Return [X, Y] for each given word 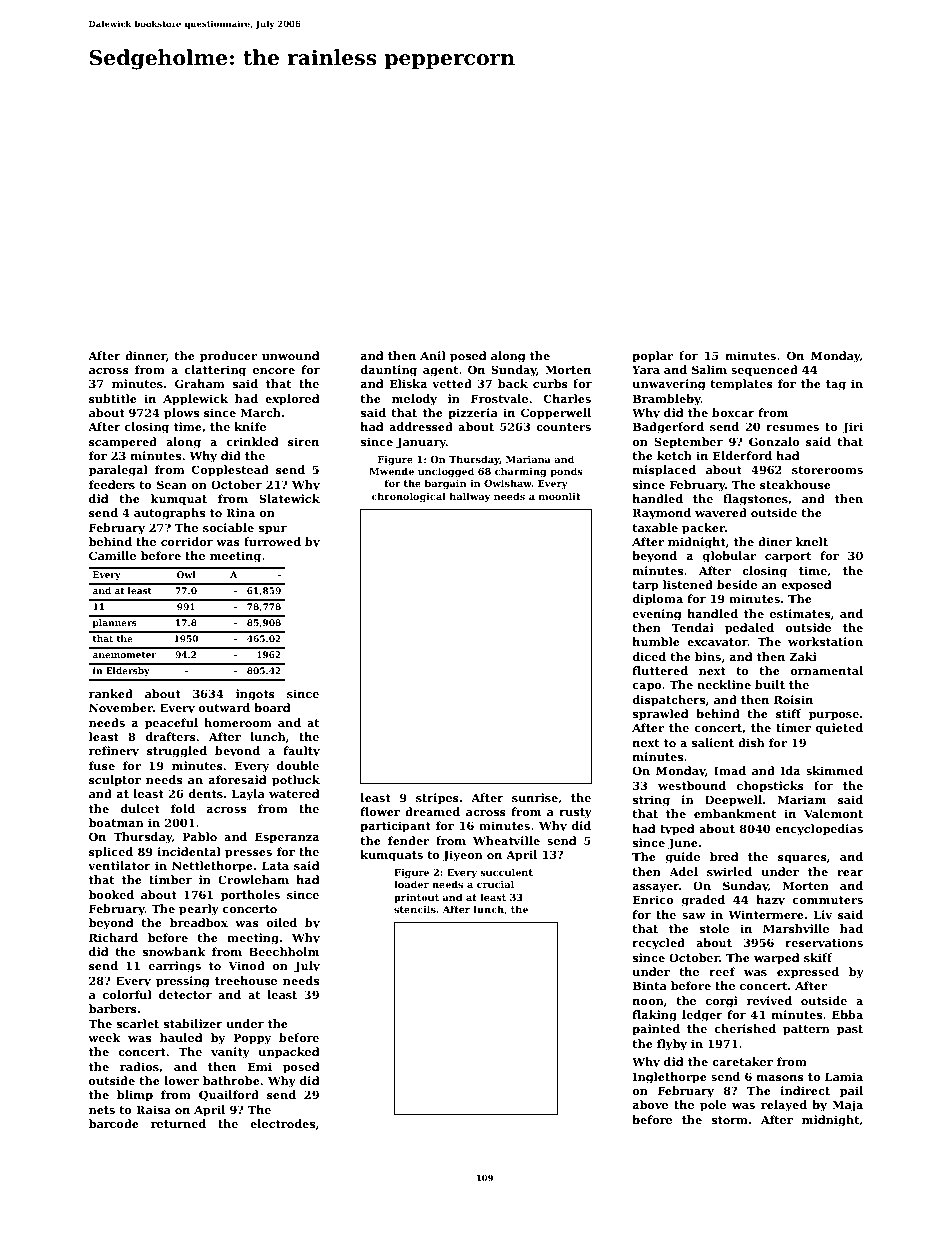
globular [729, 557]
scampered [123, 443]
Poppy [252, 1039]
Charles [567, 398]
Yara [646, 370]
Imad [730, 770]
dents [206, 793]
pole [713, 1106]
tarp [645, 586]
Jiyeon [463, 856]
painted [656, 1030]
